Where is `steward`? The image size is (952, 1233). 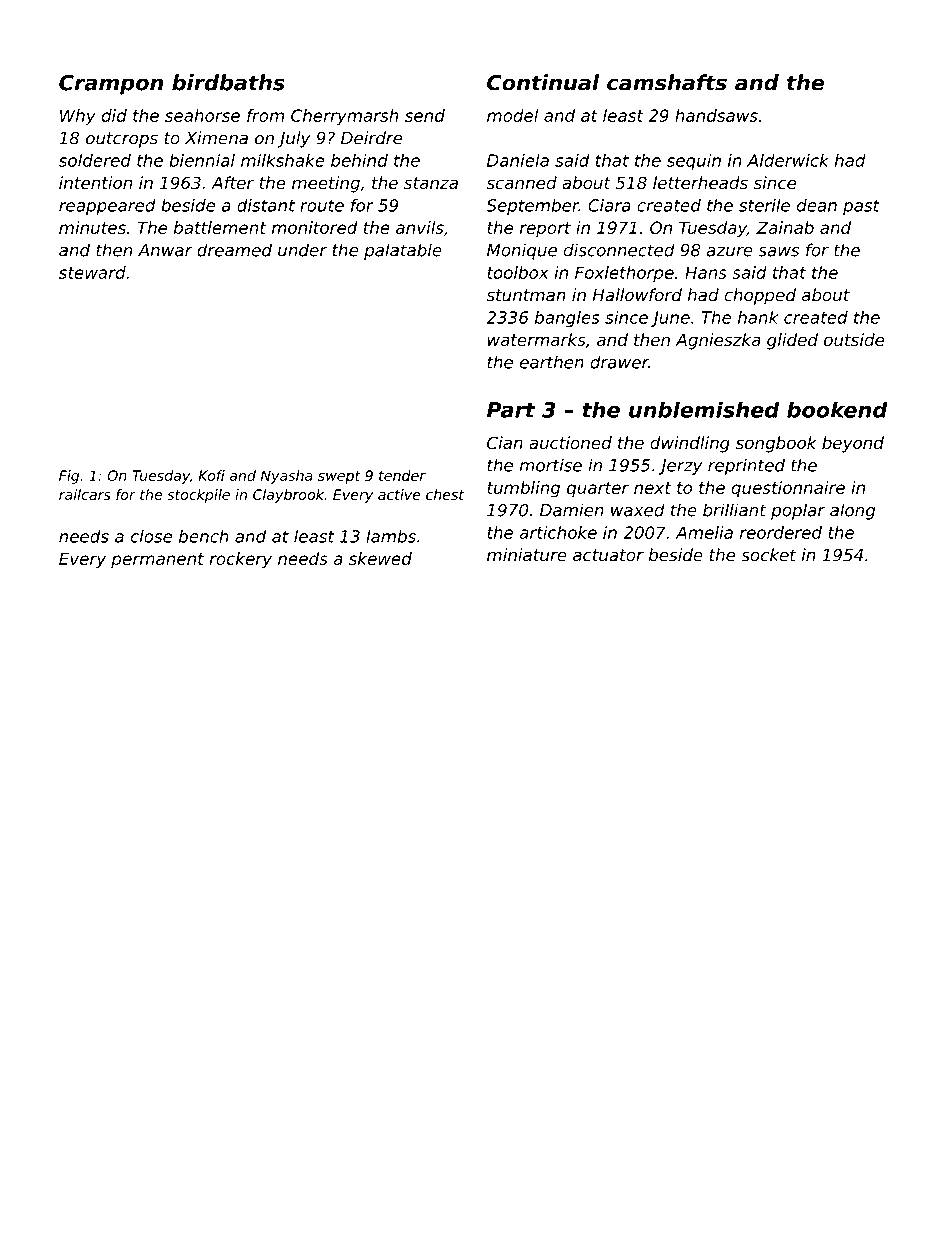 steward is located at coordinates (92, 272).
